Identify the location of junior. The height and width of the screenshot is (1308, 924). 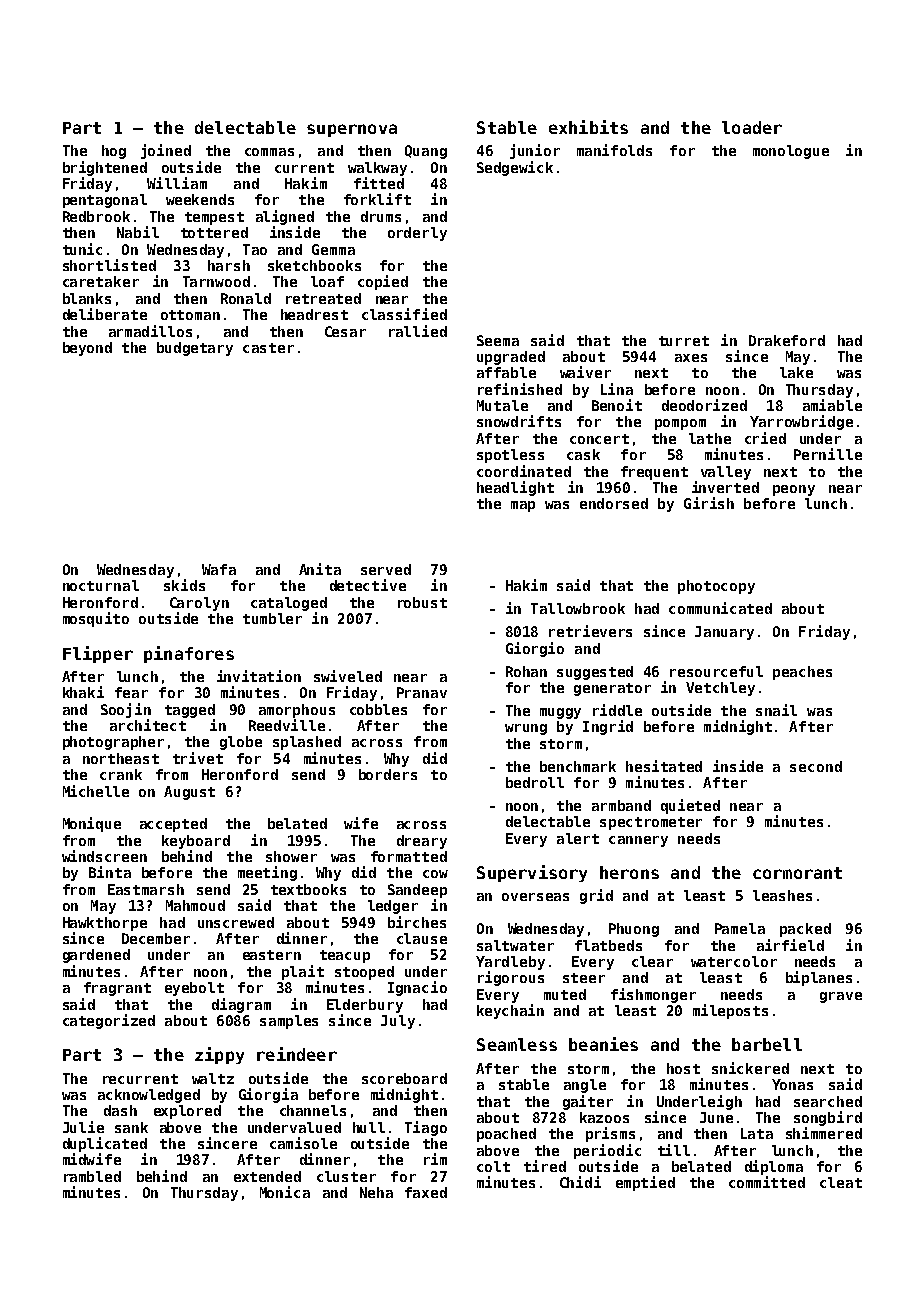
(535, 151).
